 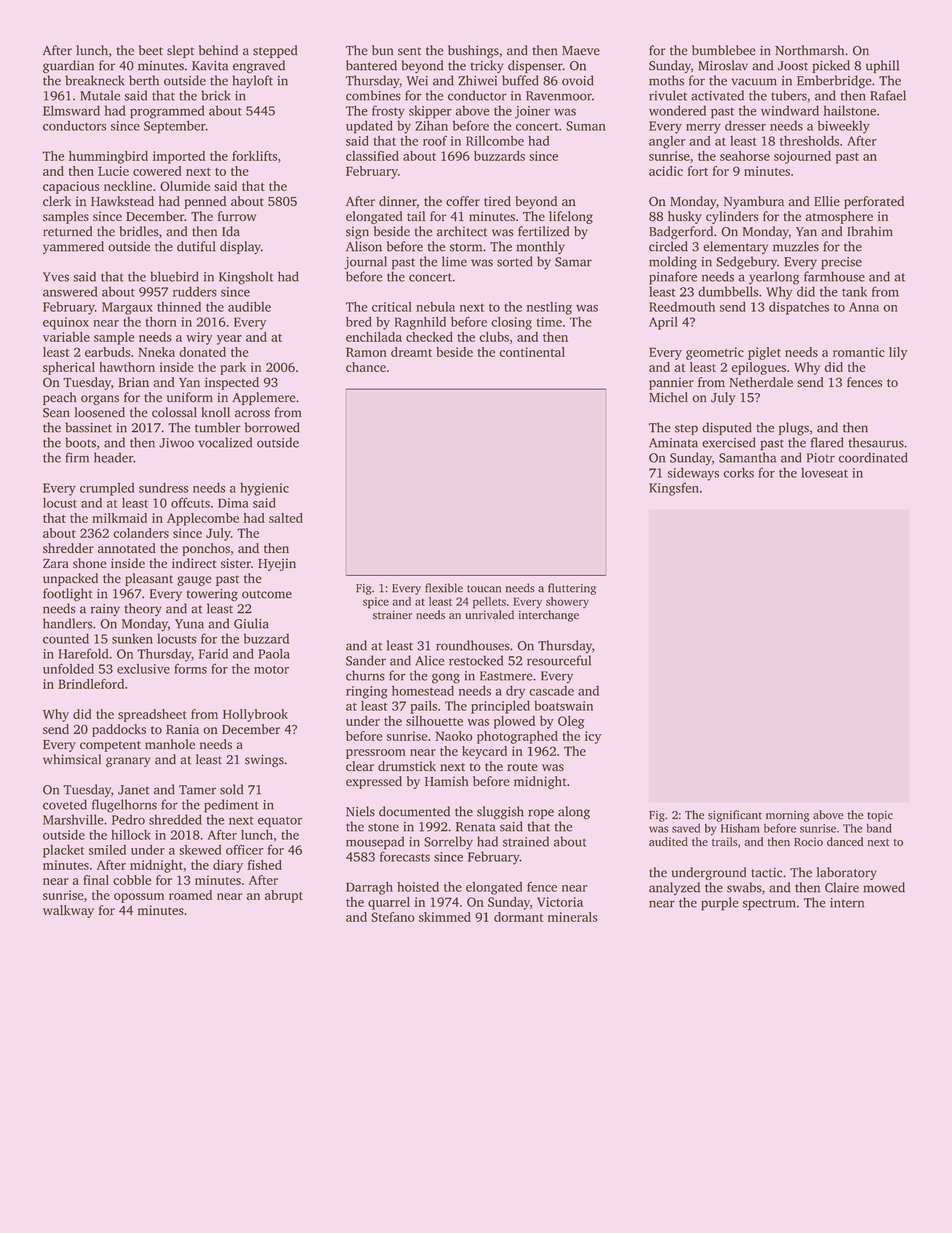 What do you see at coordinates (559, 660) in the screenshot?
I see `resourceful` at bounding box center [559, 660].
